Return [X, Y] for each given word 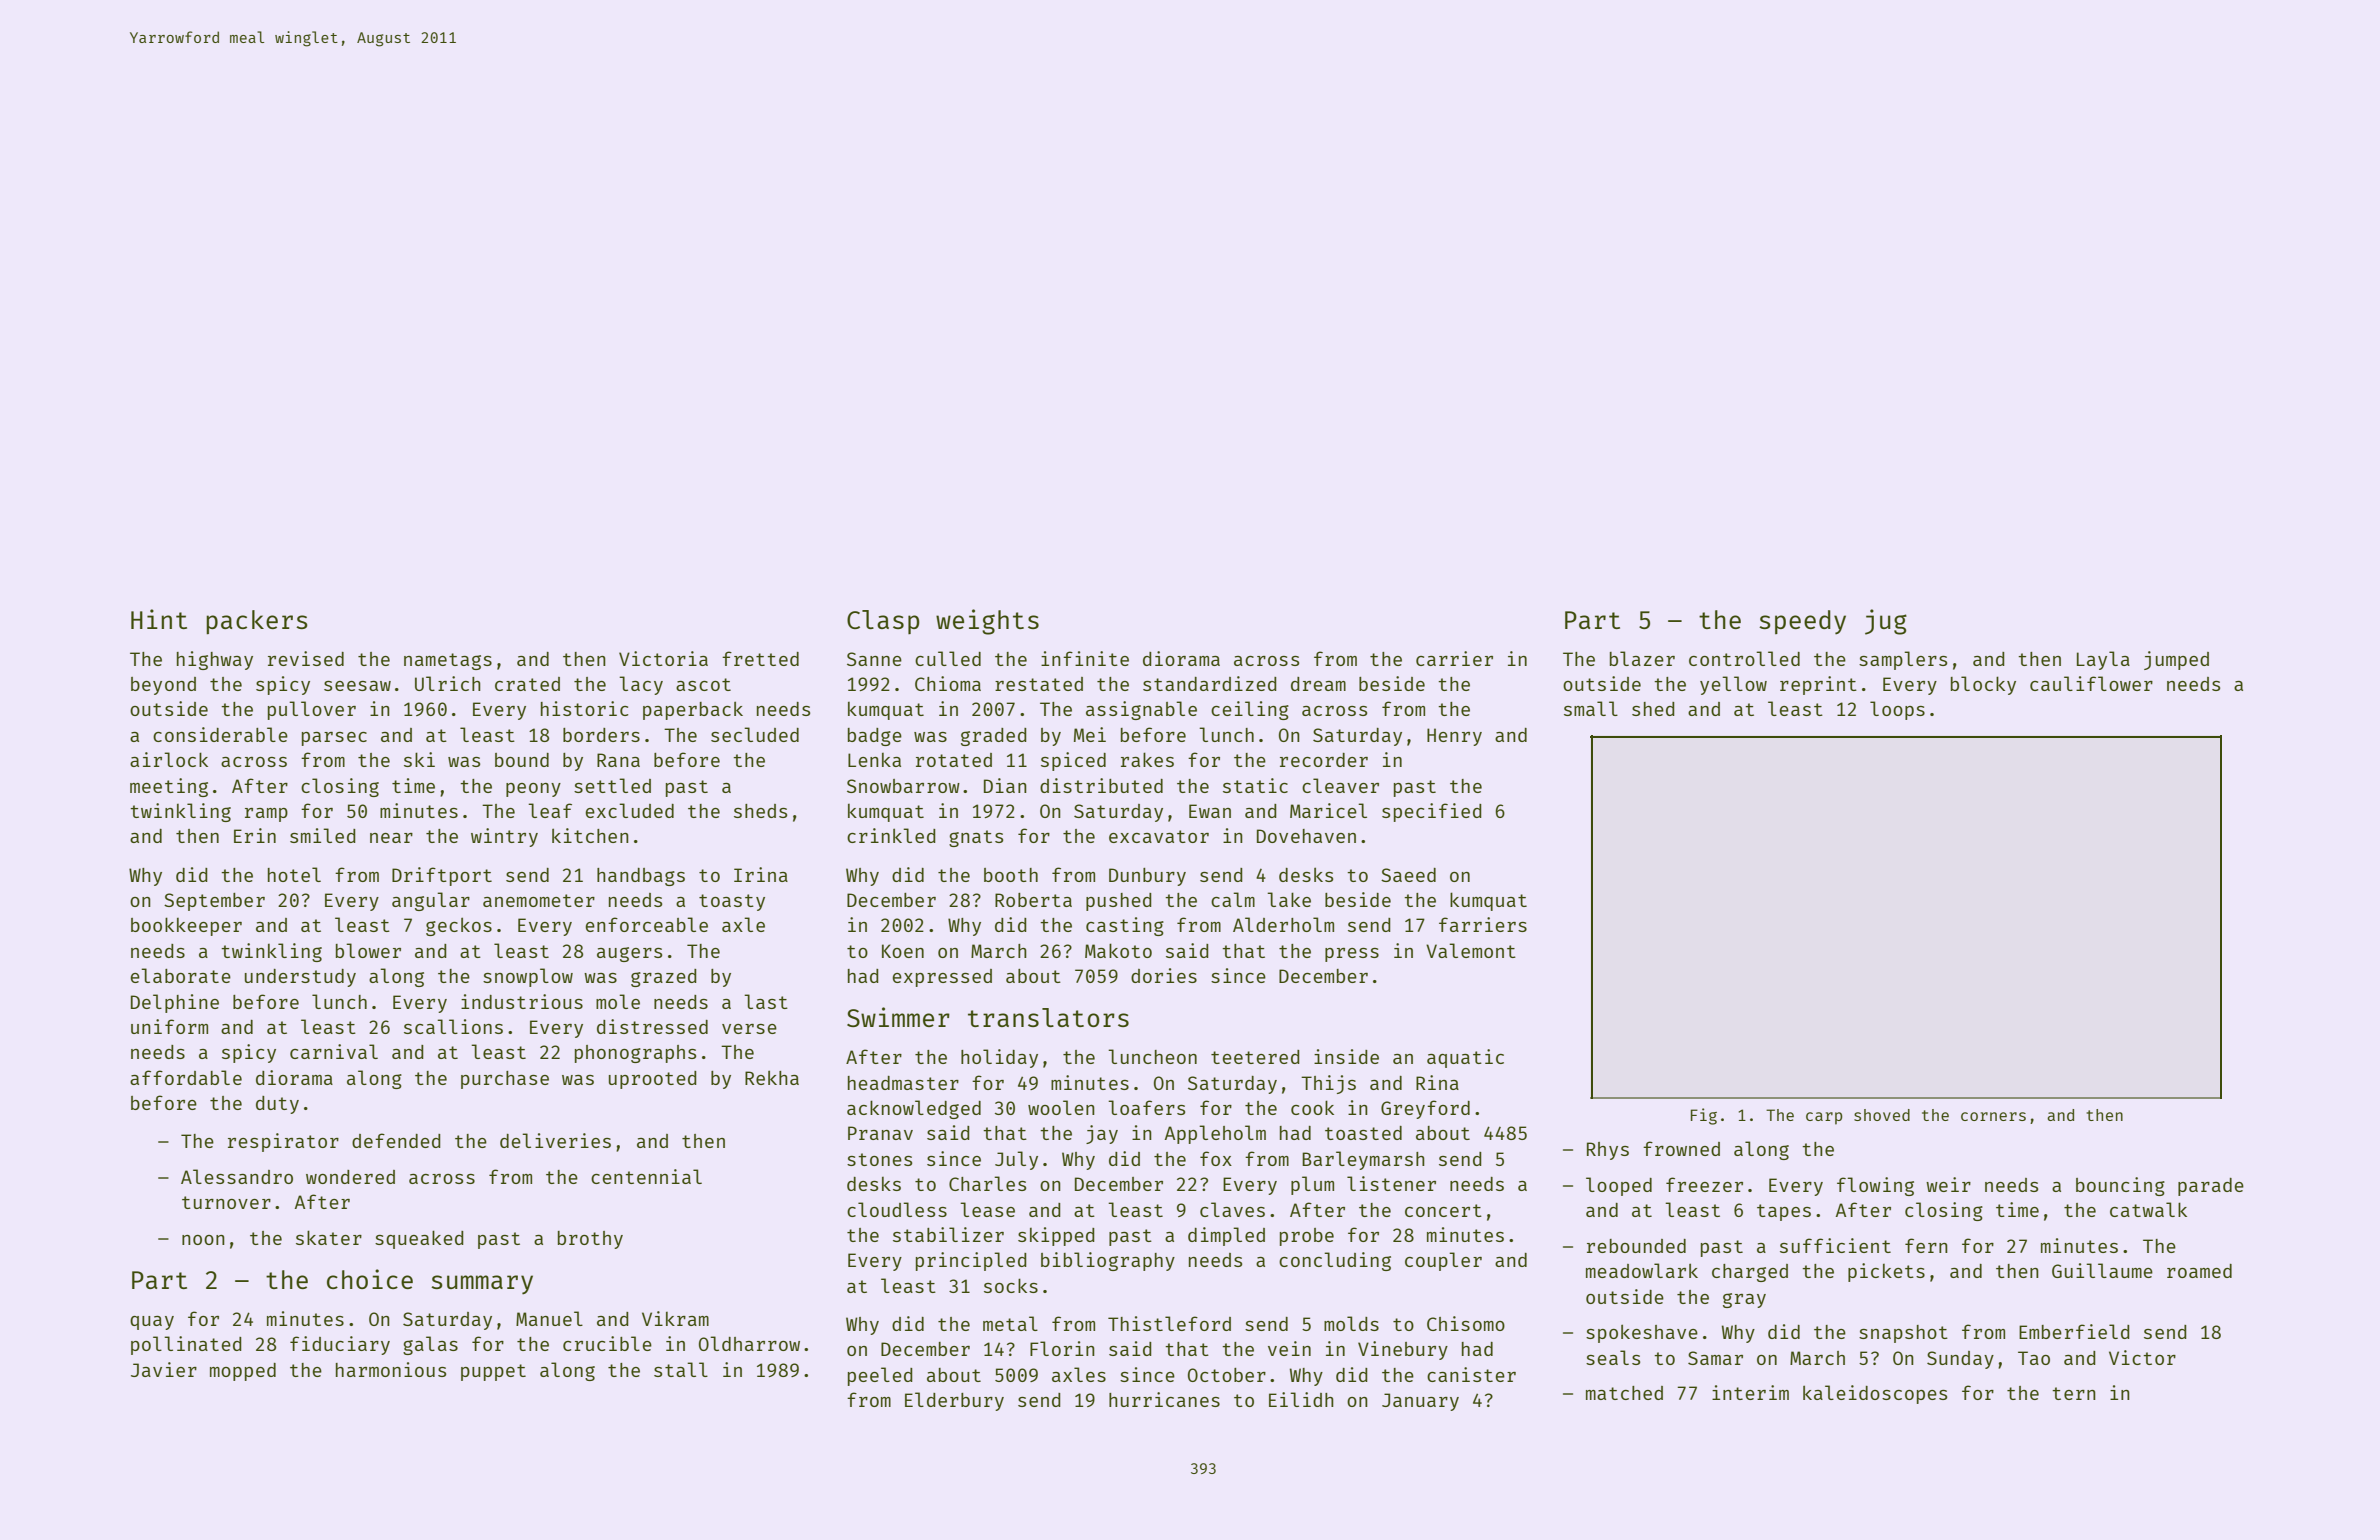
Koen [903, 951]
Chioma [948, 683]
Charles [987, 1183]
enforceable [647, 924]
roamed [2199, 1271]
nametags [448, 661]
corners [1993, 1116]
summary [482, 1285]
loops [1897, 710]
